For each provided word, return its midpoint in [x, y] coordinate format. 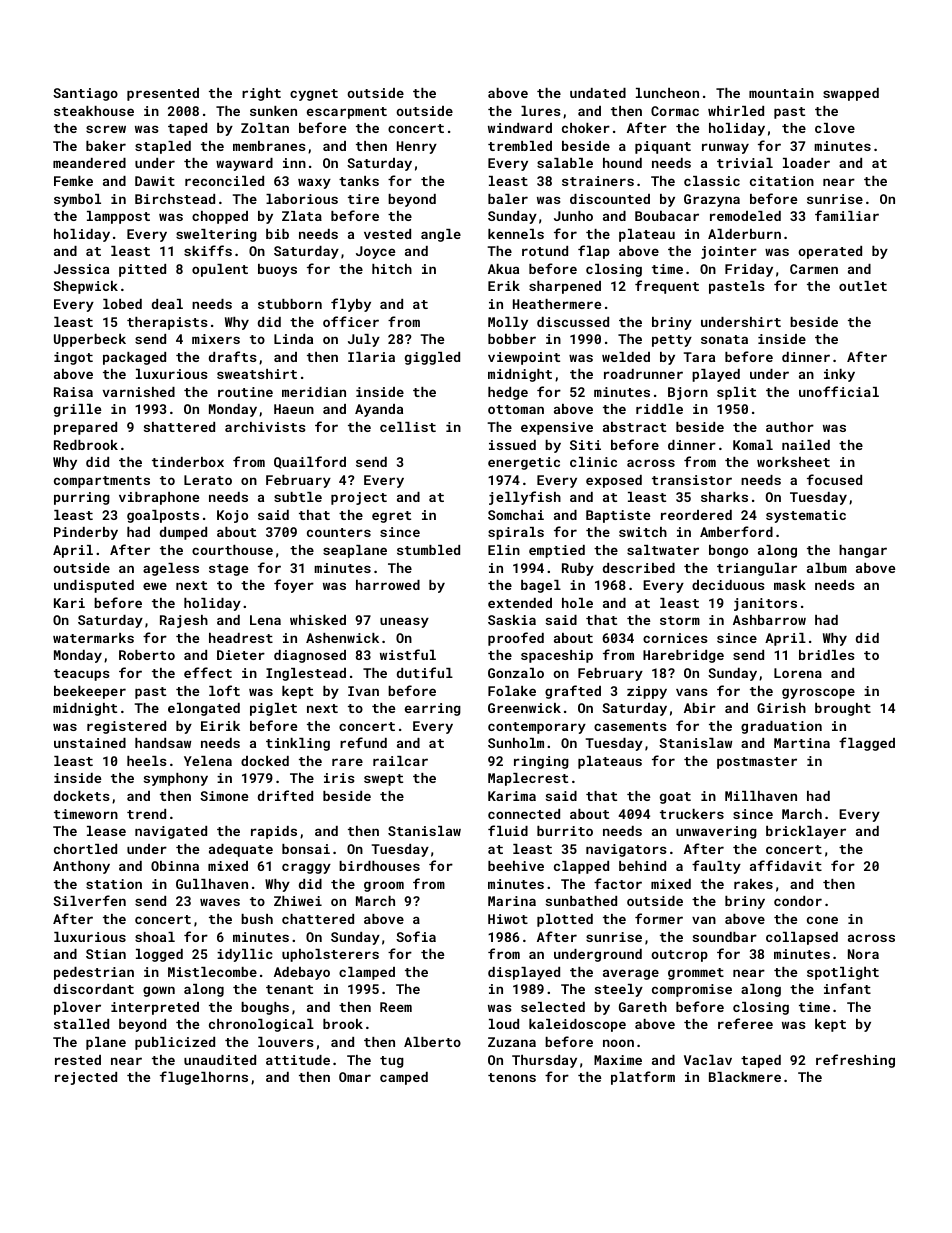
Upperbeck [90, 340]
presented [163, 94]
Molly [508, 323]
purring [82, 498]
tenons [512, 1077]
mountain [781, 93]
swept [383, 780]
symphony [176, 779]
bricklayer [806, 832]
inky [839, 375]
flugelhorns [204, 1078]
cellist [408, 427]
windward [520, 128]
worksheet [793, 462]
